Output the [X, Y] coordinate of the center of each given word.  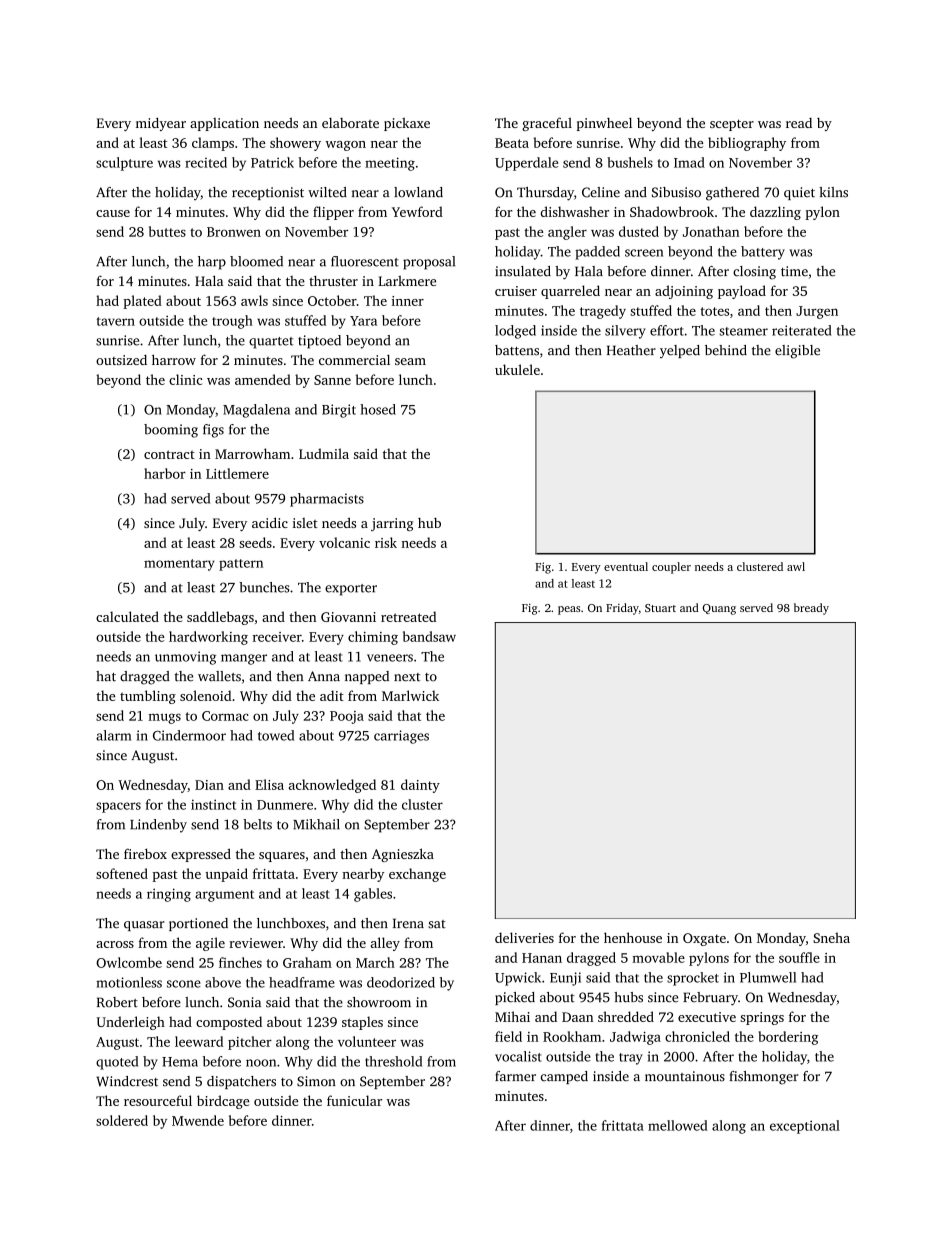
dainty [420, 786]
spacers [118, 807]
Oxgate [704, 939]
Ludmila [324, 453]
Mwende [198, 1120]
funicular [354, 1100]
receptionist [268, 193]
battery [763, 253]
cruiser [516, 291]
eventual [626, 566]
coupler [671, 568]
